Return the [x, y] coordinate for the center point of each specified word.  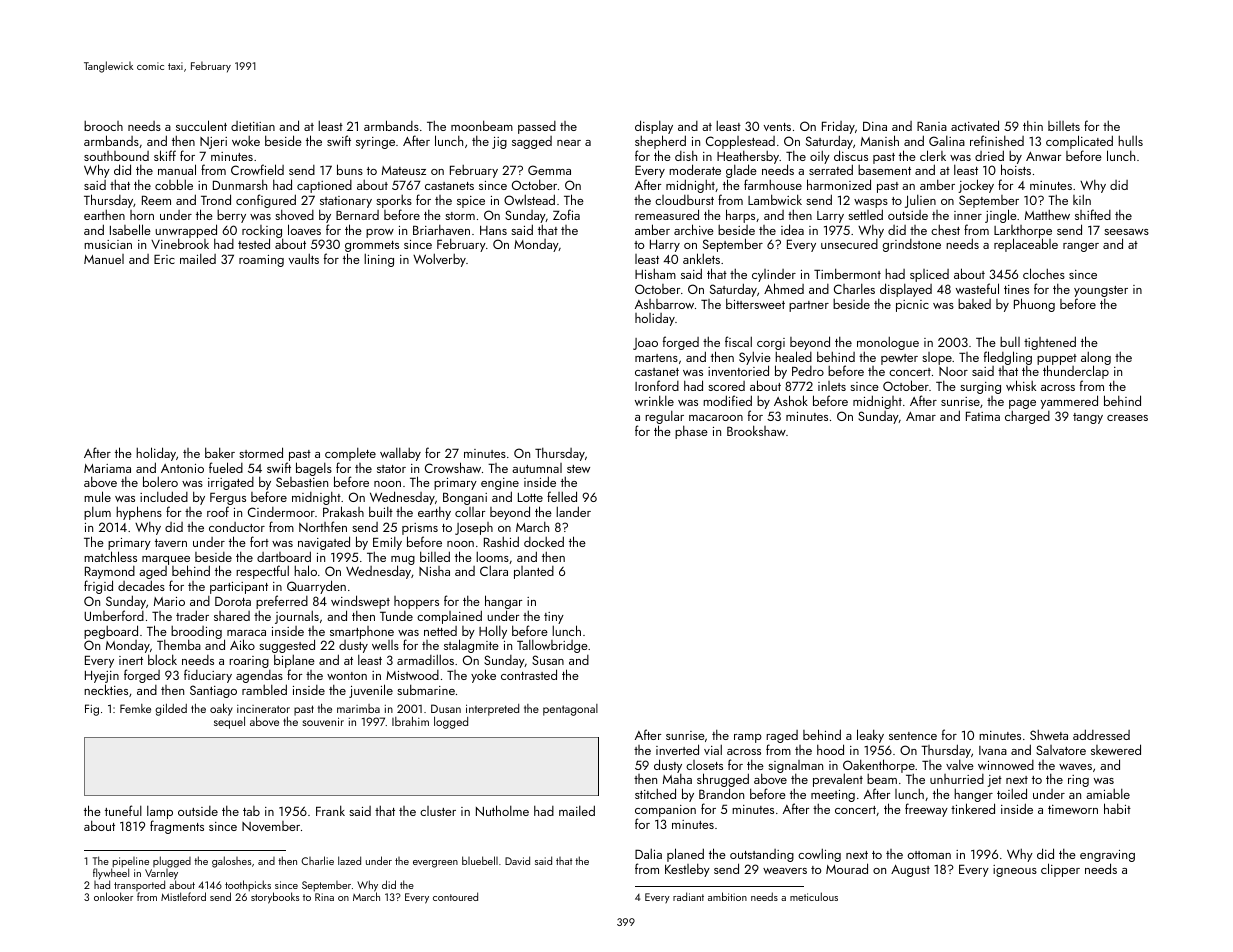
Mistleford [183, 896]
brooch [103, 126]
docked [544, 541]
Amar [921, 416]
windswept [360, 602]
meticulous [814, 896]
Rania [932, 126]
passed [537, 127]
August [910, 871]
